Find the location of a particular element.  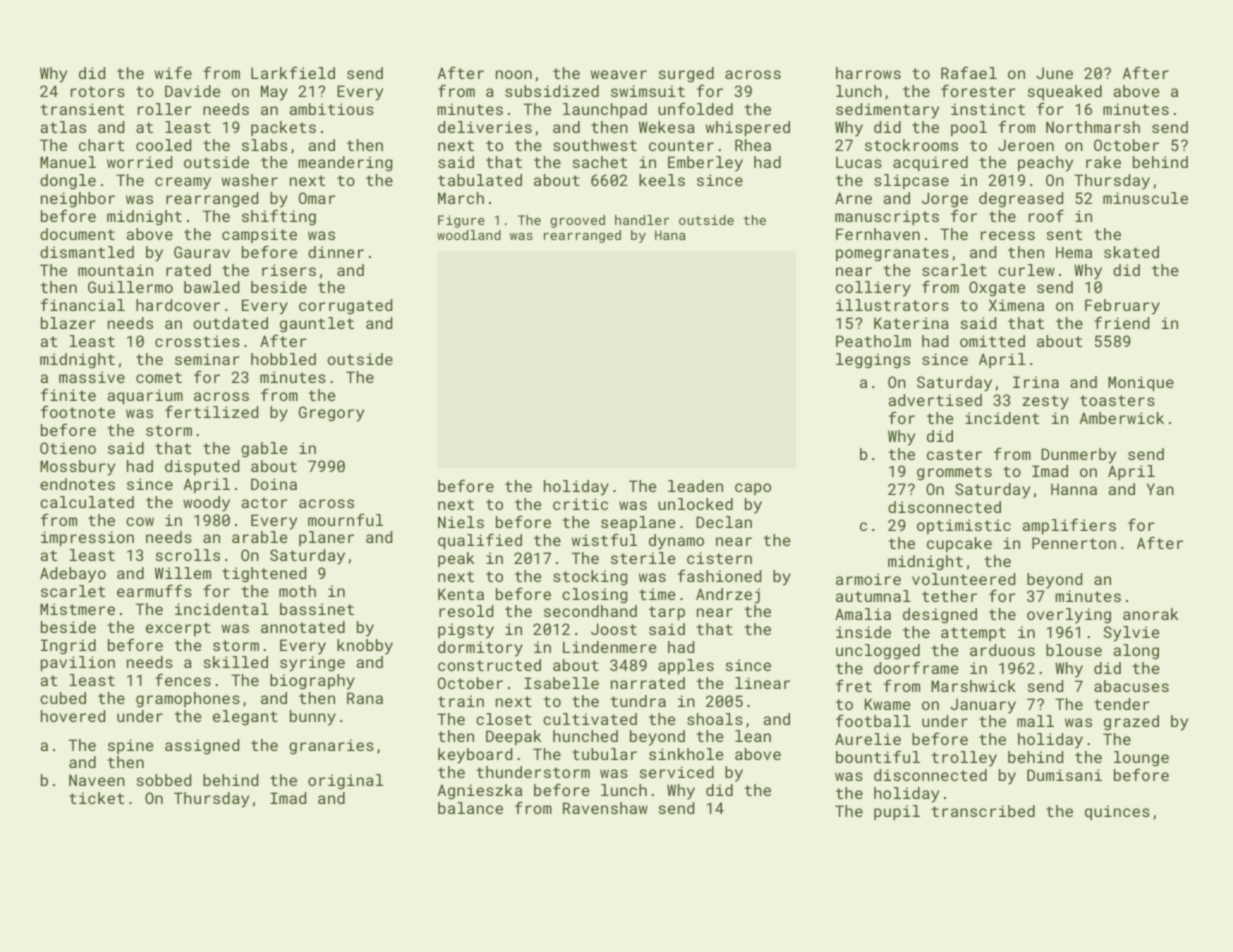

surged is located at coordinates (686, 75).
